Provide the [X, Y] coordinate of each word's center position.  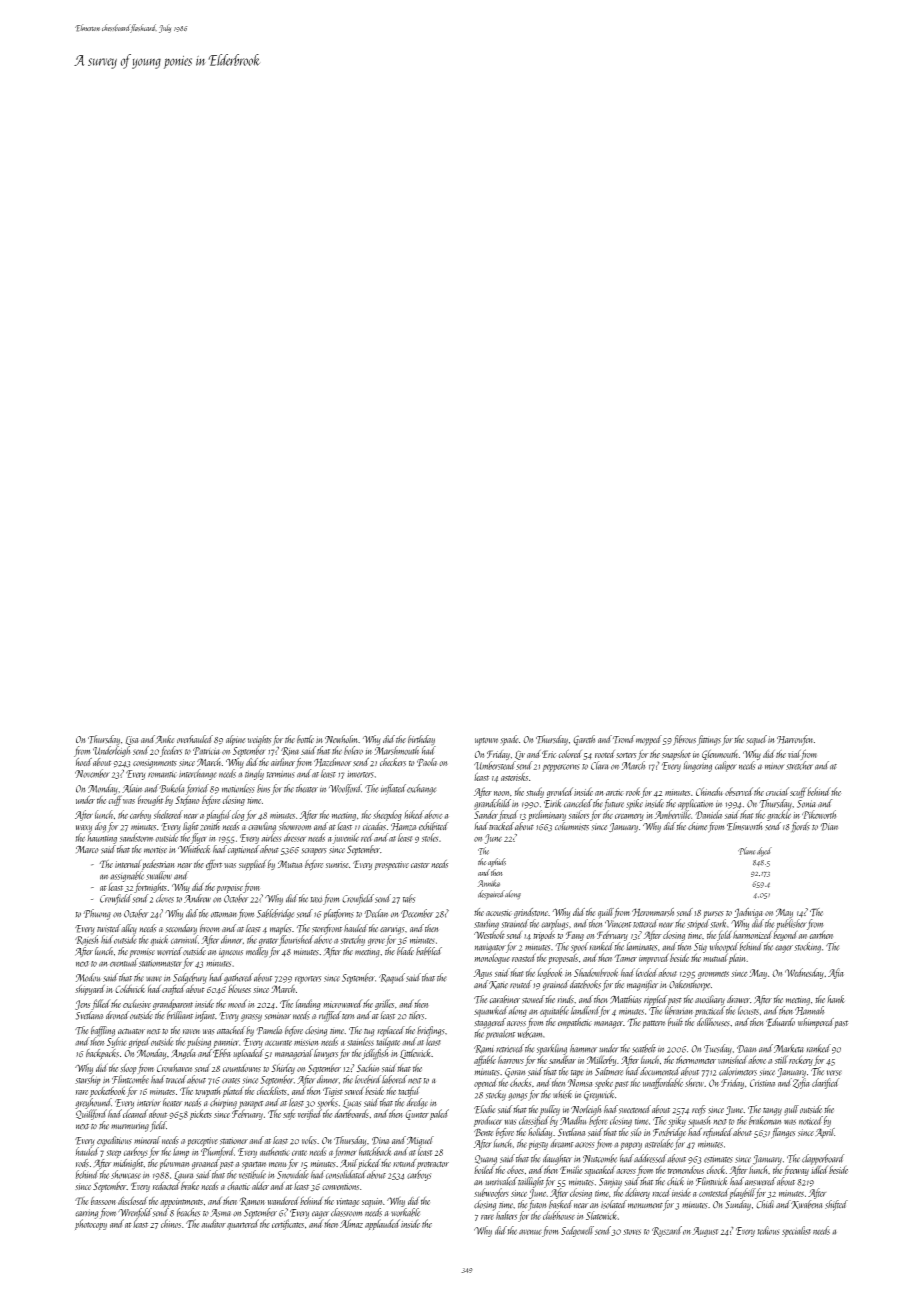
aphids [497, 862]
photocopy [91, 1224]
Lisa [132, 740]
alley [129, 929]
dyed [764, 852]
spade [509, 740]
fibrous [684, 740]
